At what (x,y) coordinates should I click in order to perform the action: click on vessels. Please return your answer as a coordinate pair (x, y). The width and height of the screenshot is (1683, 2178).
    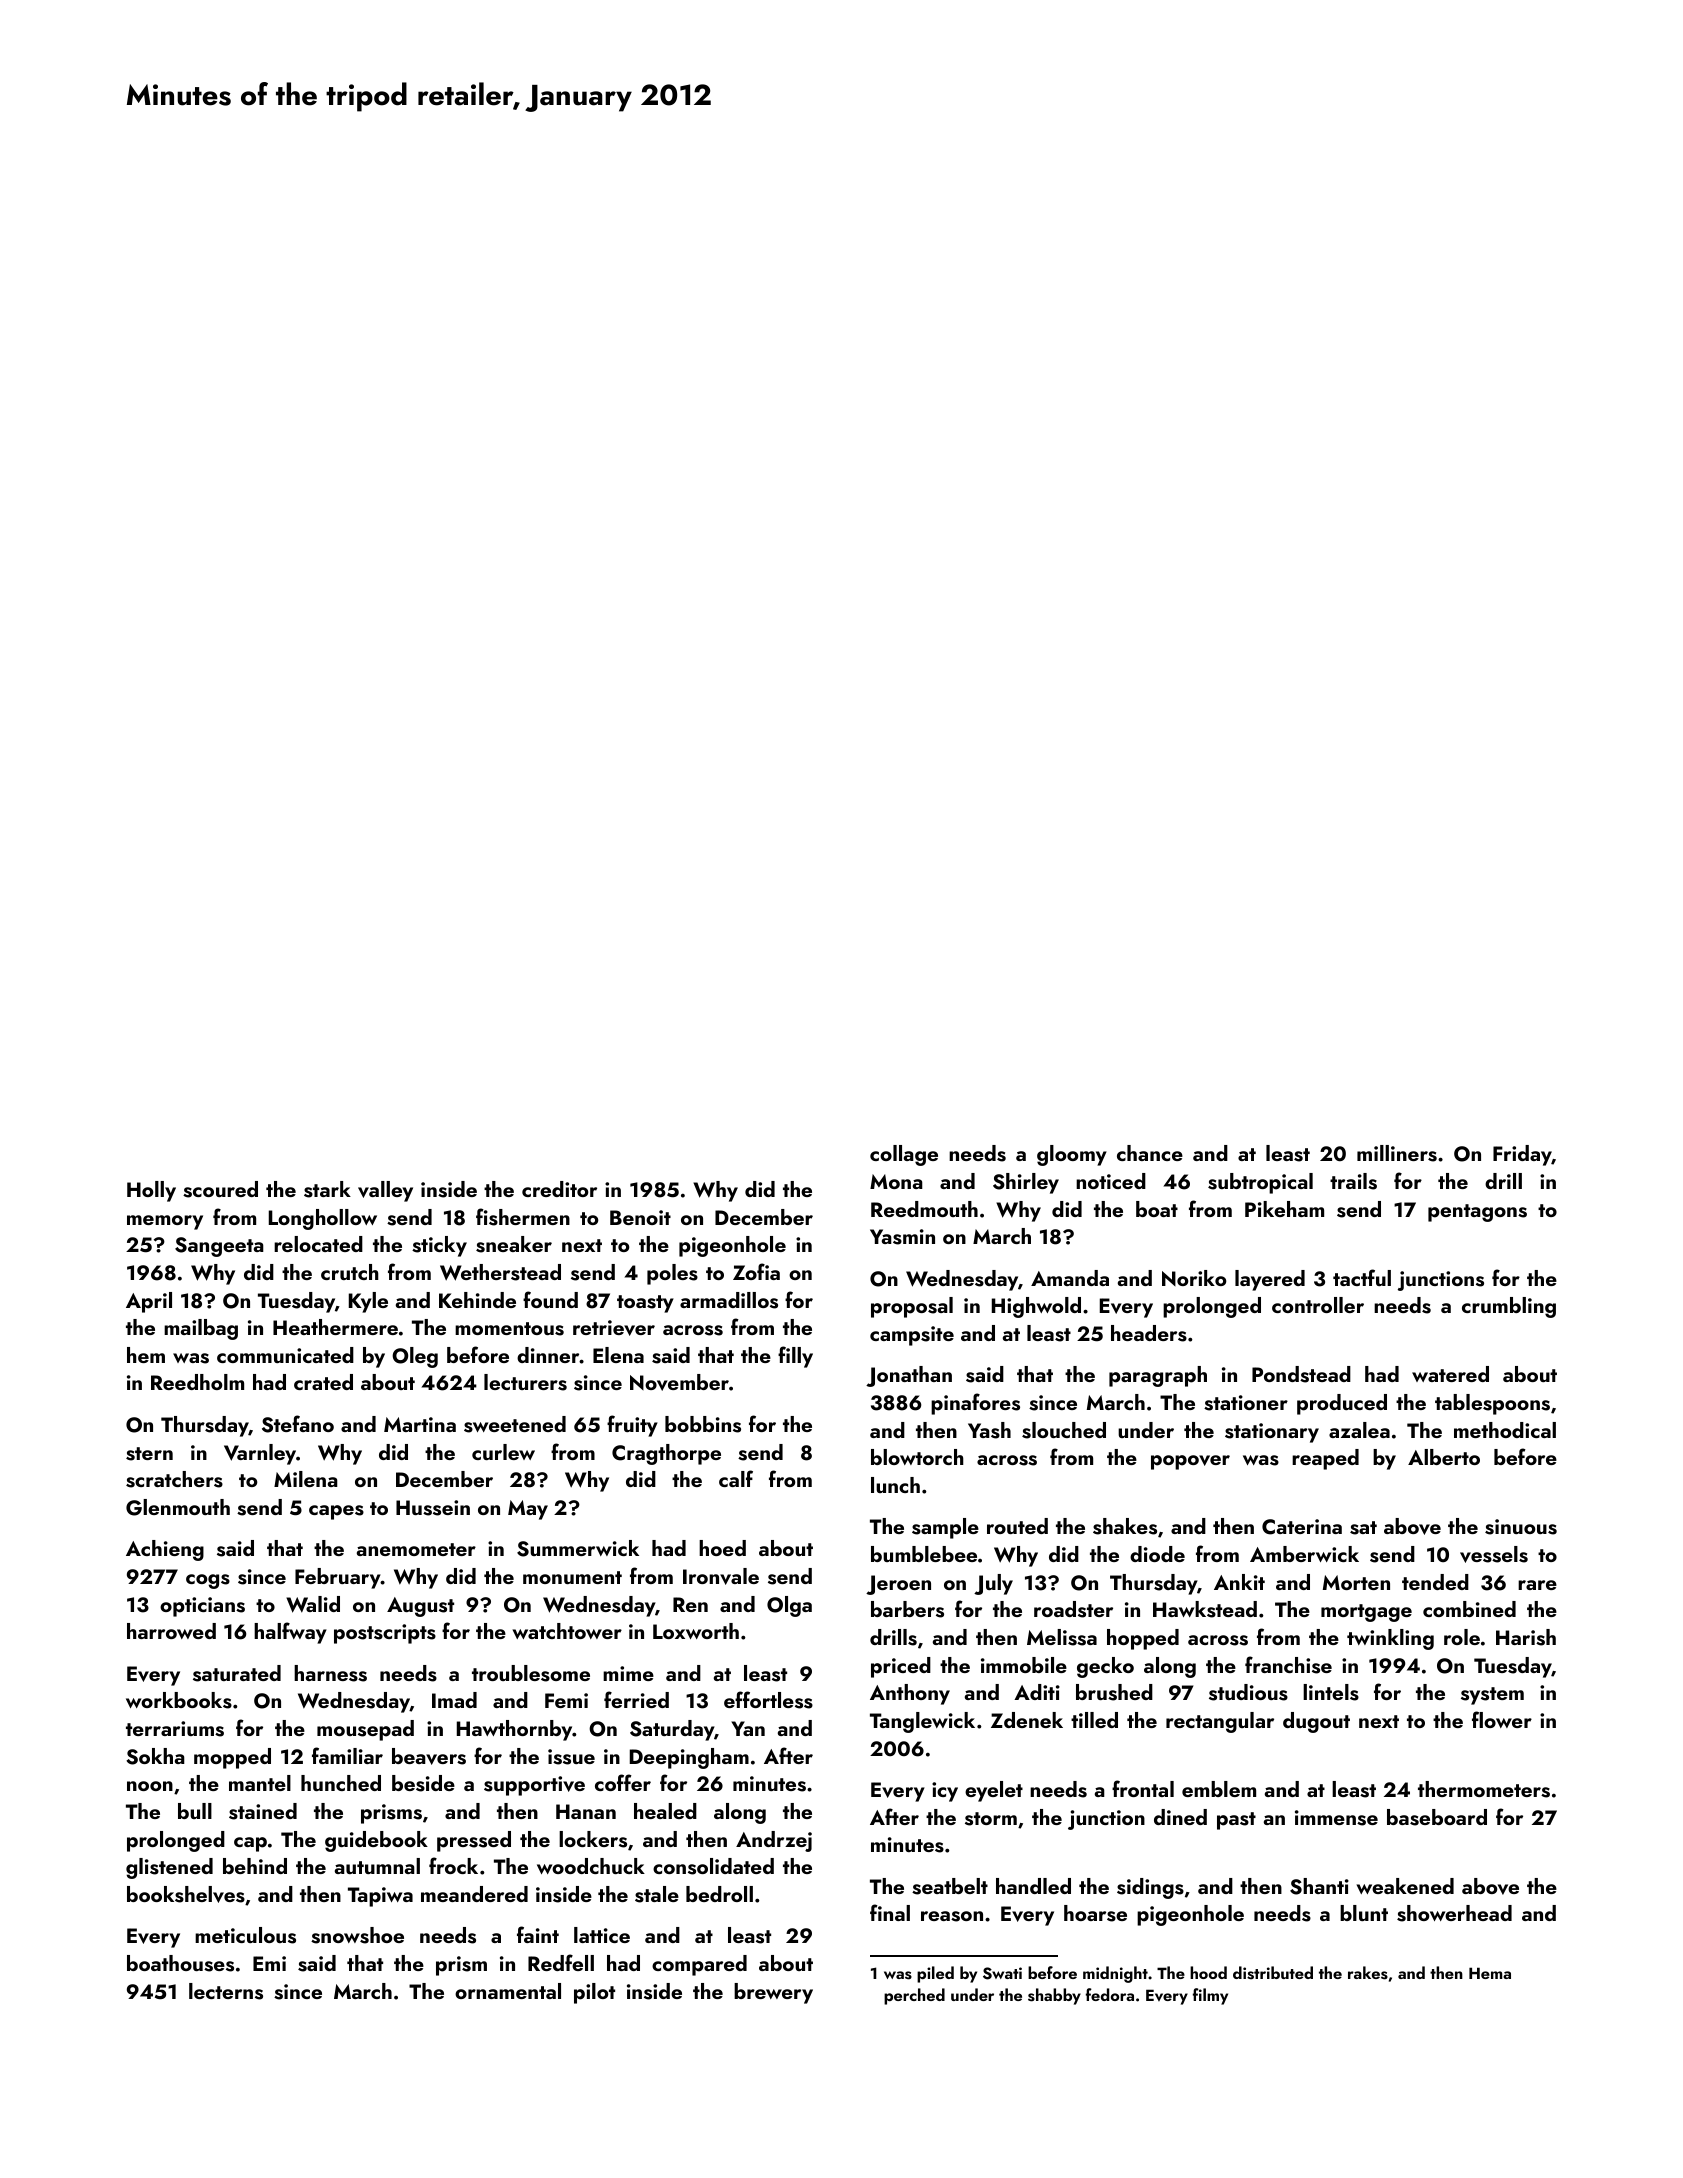
    Looking at the image, I should click on (1494, 1554).
